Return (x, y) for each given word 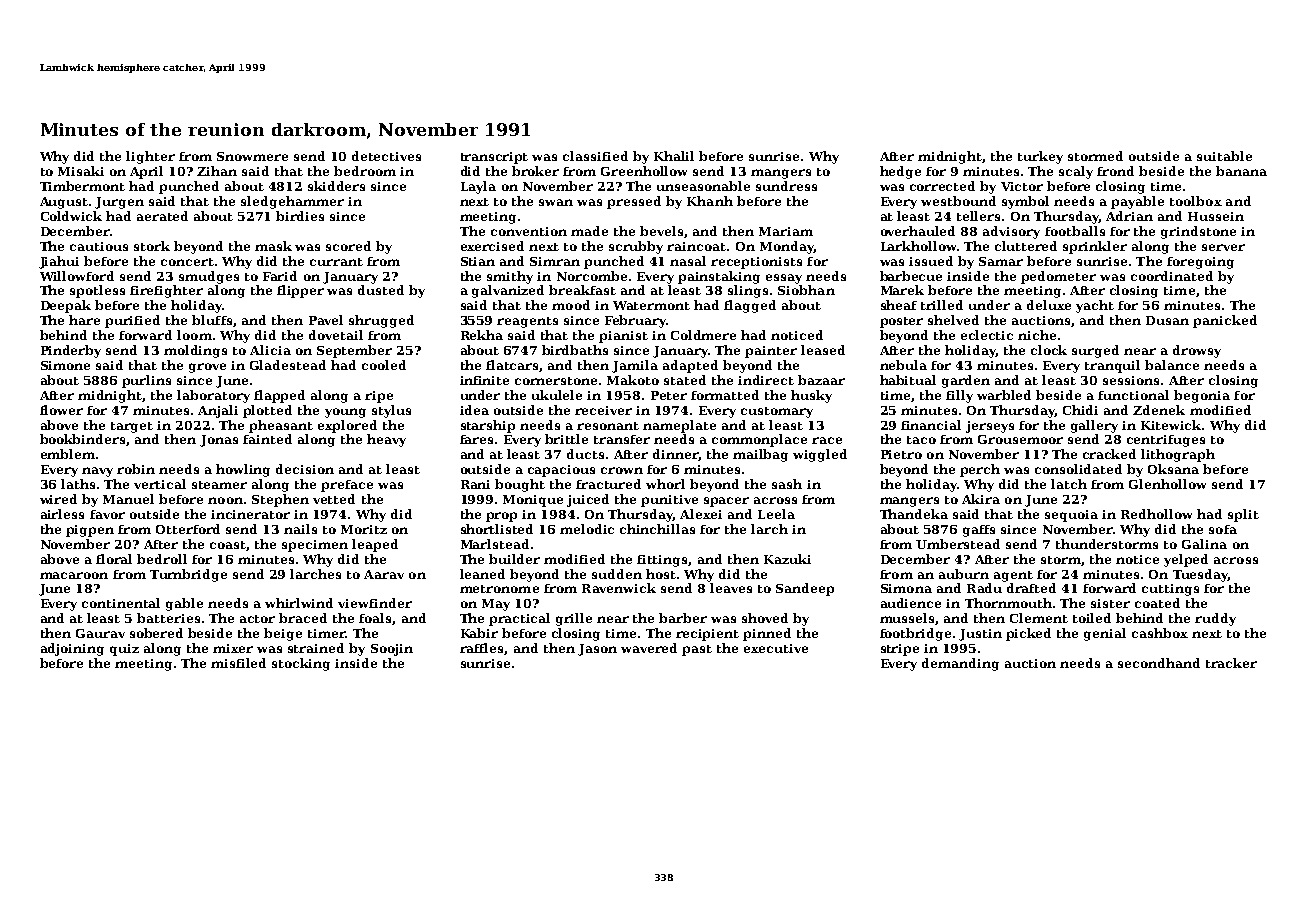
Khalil (674, 156)
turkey (1040, 157)
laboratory (213, 396)
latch (1069, 484)
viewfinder (375, 603)
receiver (603, 410)
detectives (386, 156)
